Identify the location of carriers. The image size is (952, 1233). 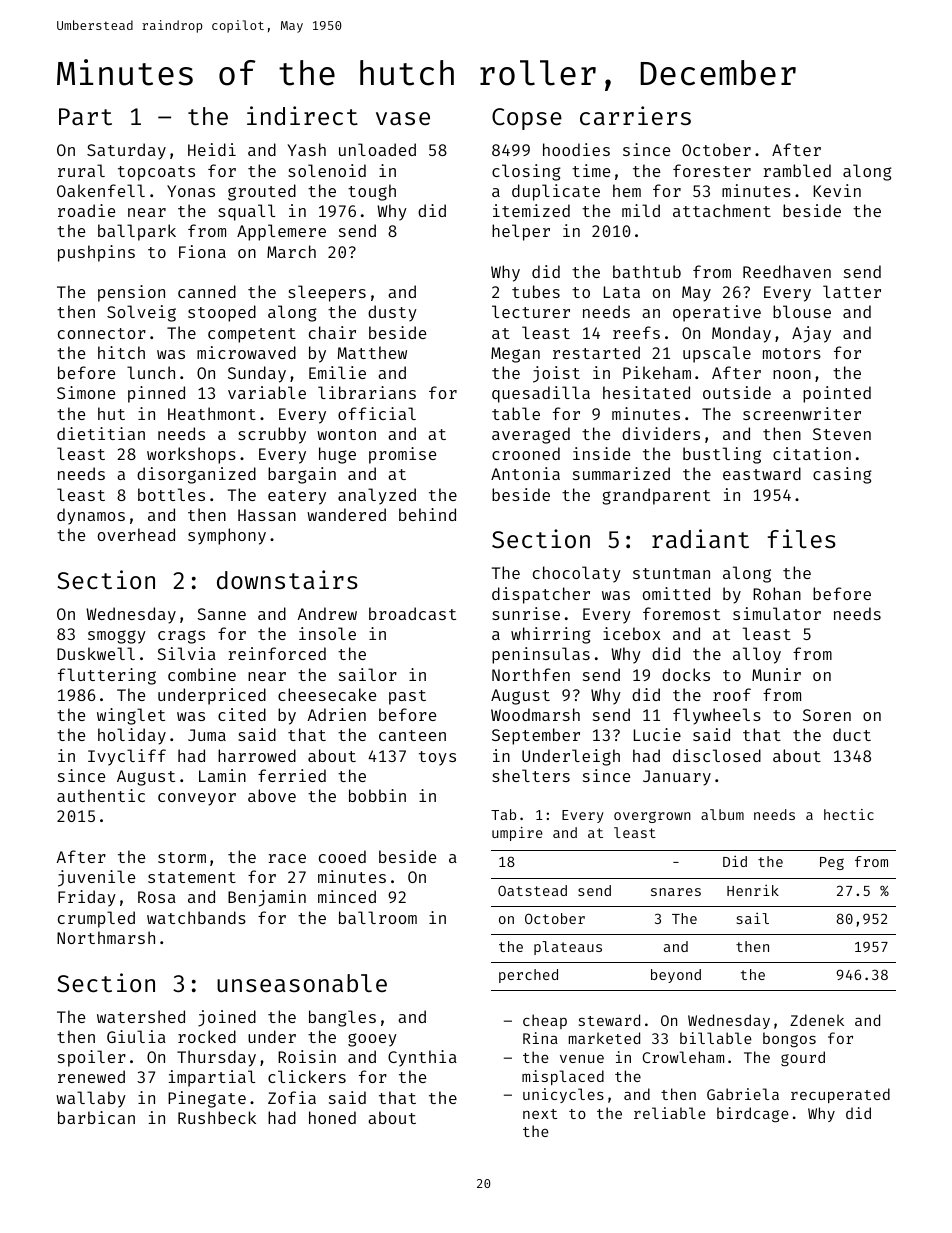
(635, 115).
